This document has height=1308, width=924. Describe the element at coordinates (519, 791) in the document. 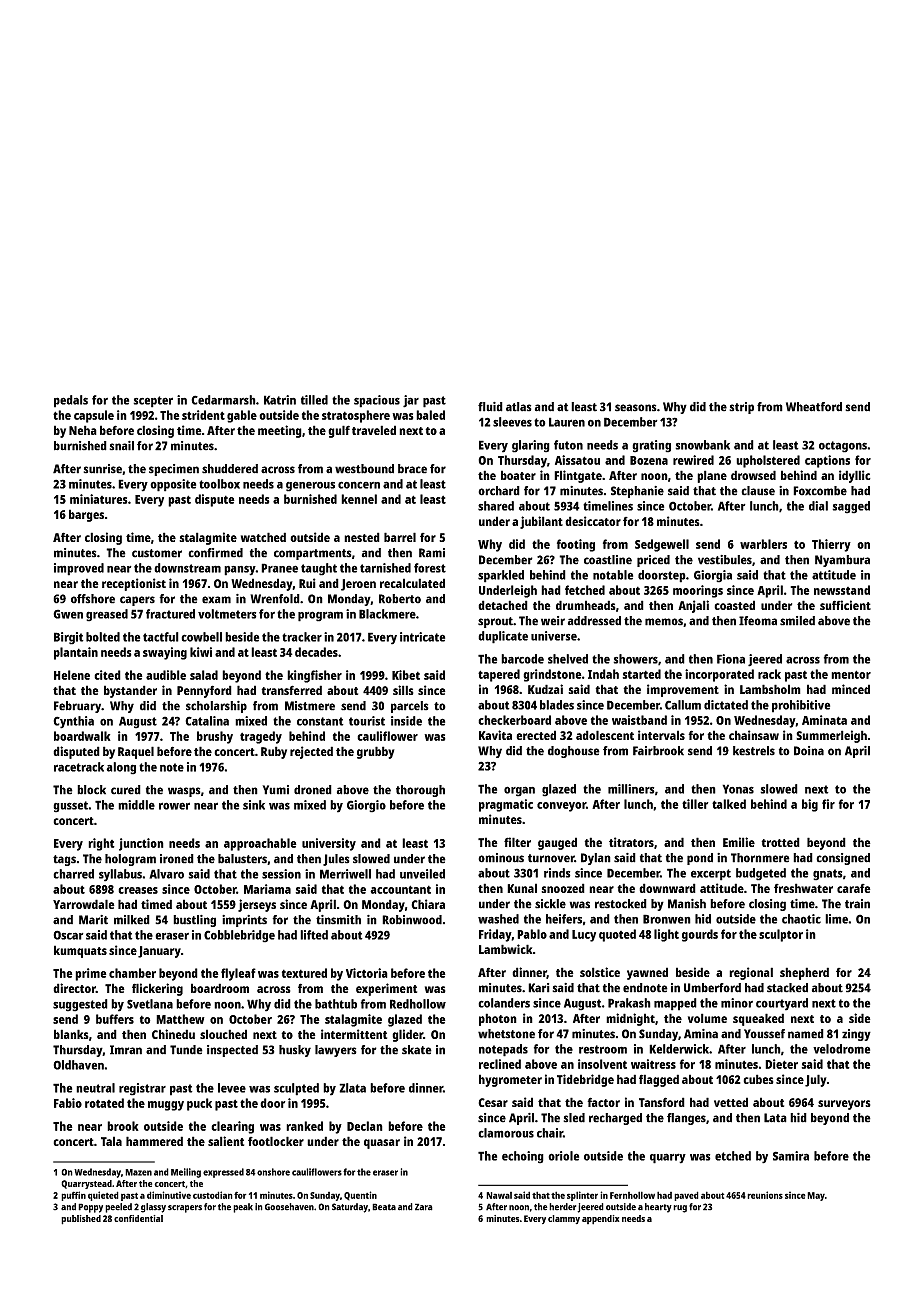

I see `organ` at that location.
